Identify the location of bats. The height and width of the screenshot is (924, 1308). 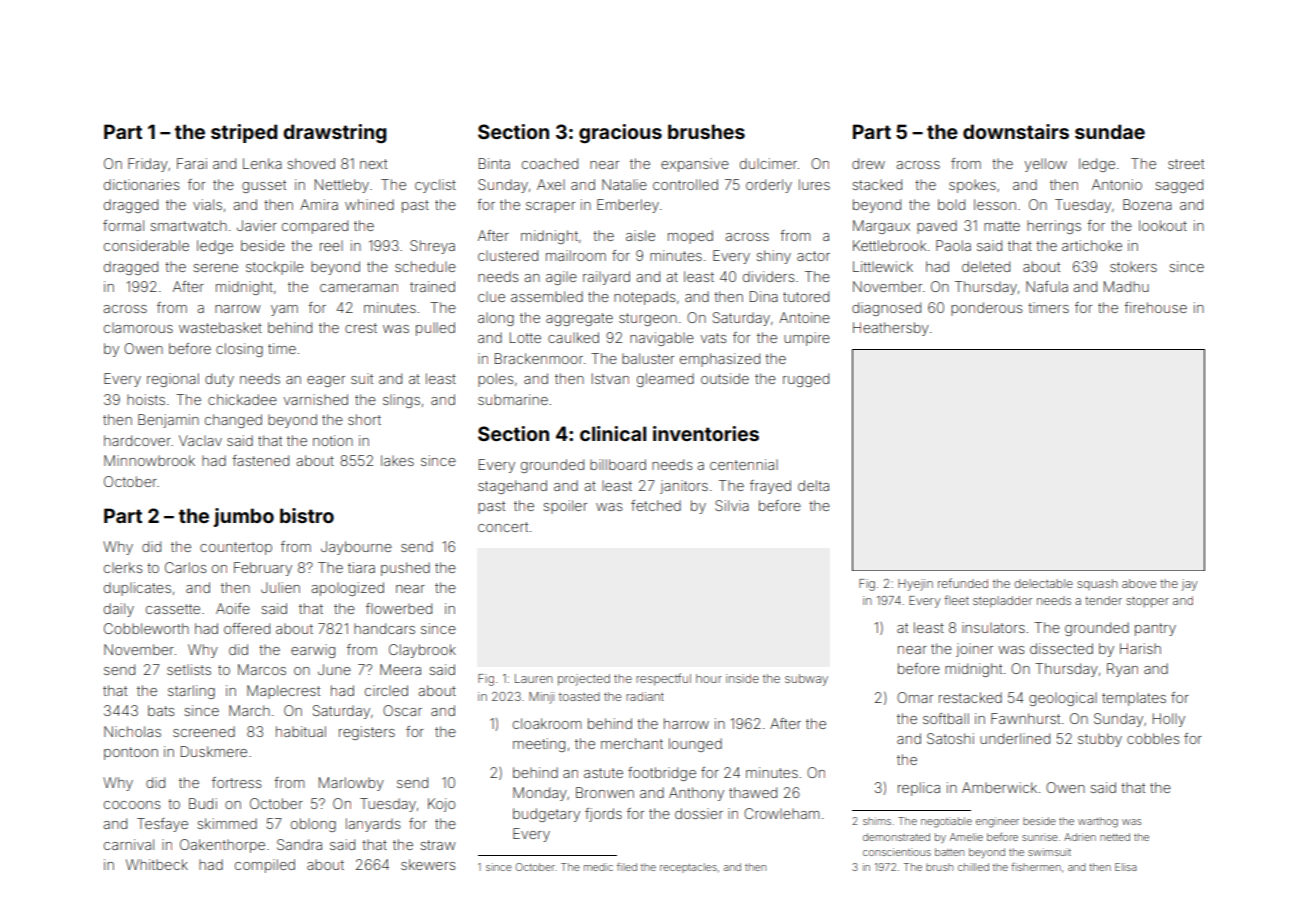
(161, 710).
